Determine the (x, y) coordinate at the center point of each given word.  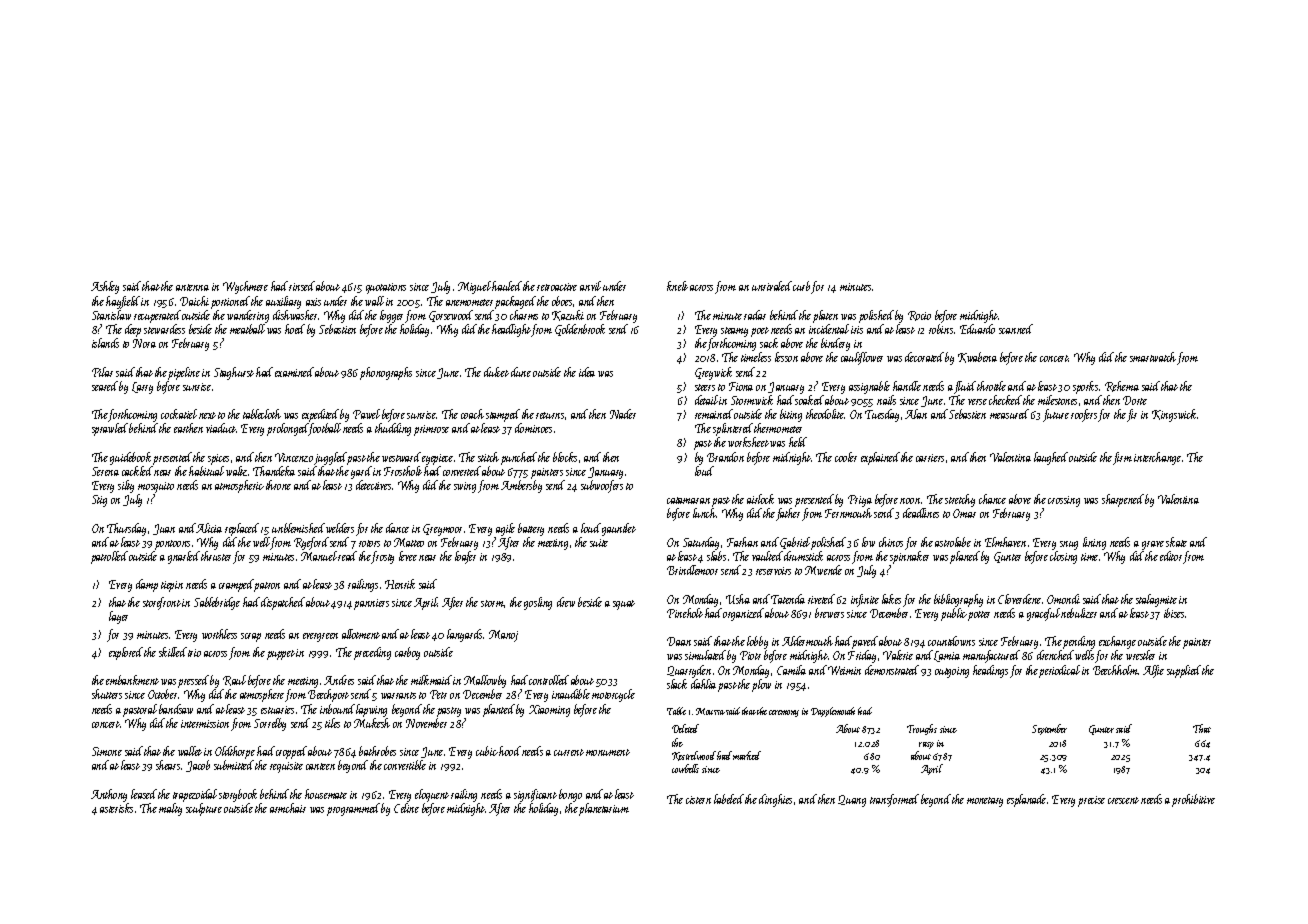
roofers (1084, 415)
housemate (326, 794)
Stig (99, 501)
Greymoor (442, 530)
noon (910, 501)
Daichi (194, 301)
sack (769, 343)
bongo (570, 795)
